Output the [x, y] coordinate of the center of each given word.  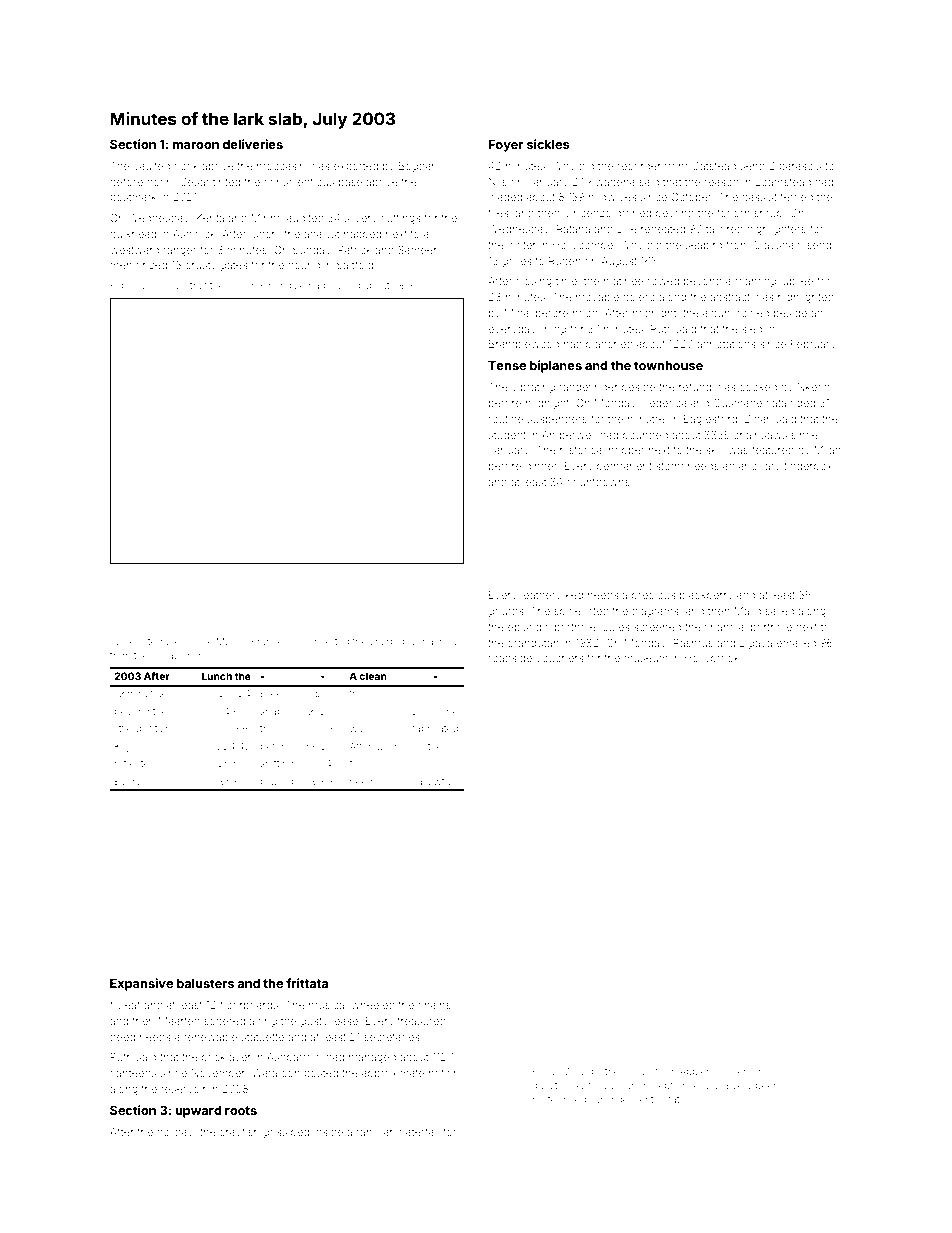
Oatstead [714, 165]
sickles [548, 144]
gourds [506, 612]
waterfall [418, 1131]
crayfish [239, 1133]
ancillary [759, 467]
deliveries [252, 144]
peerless [775, 1086]
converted [326, 641]
